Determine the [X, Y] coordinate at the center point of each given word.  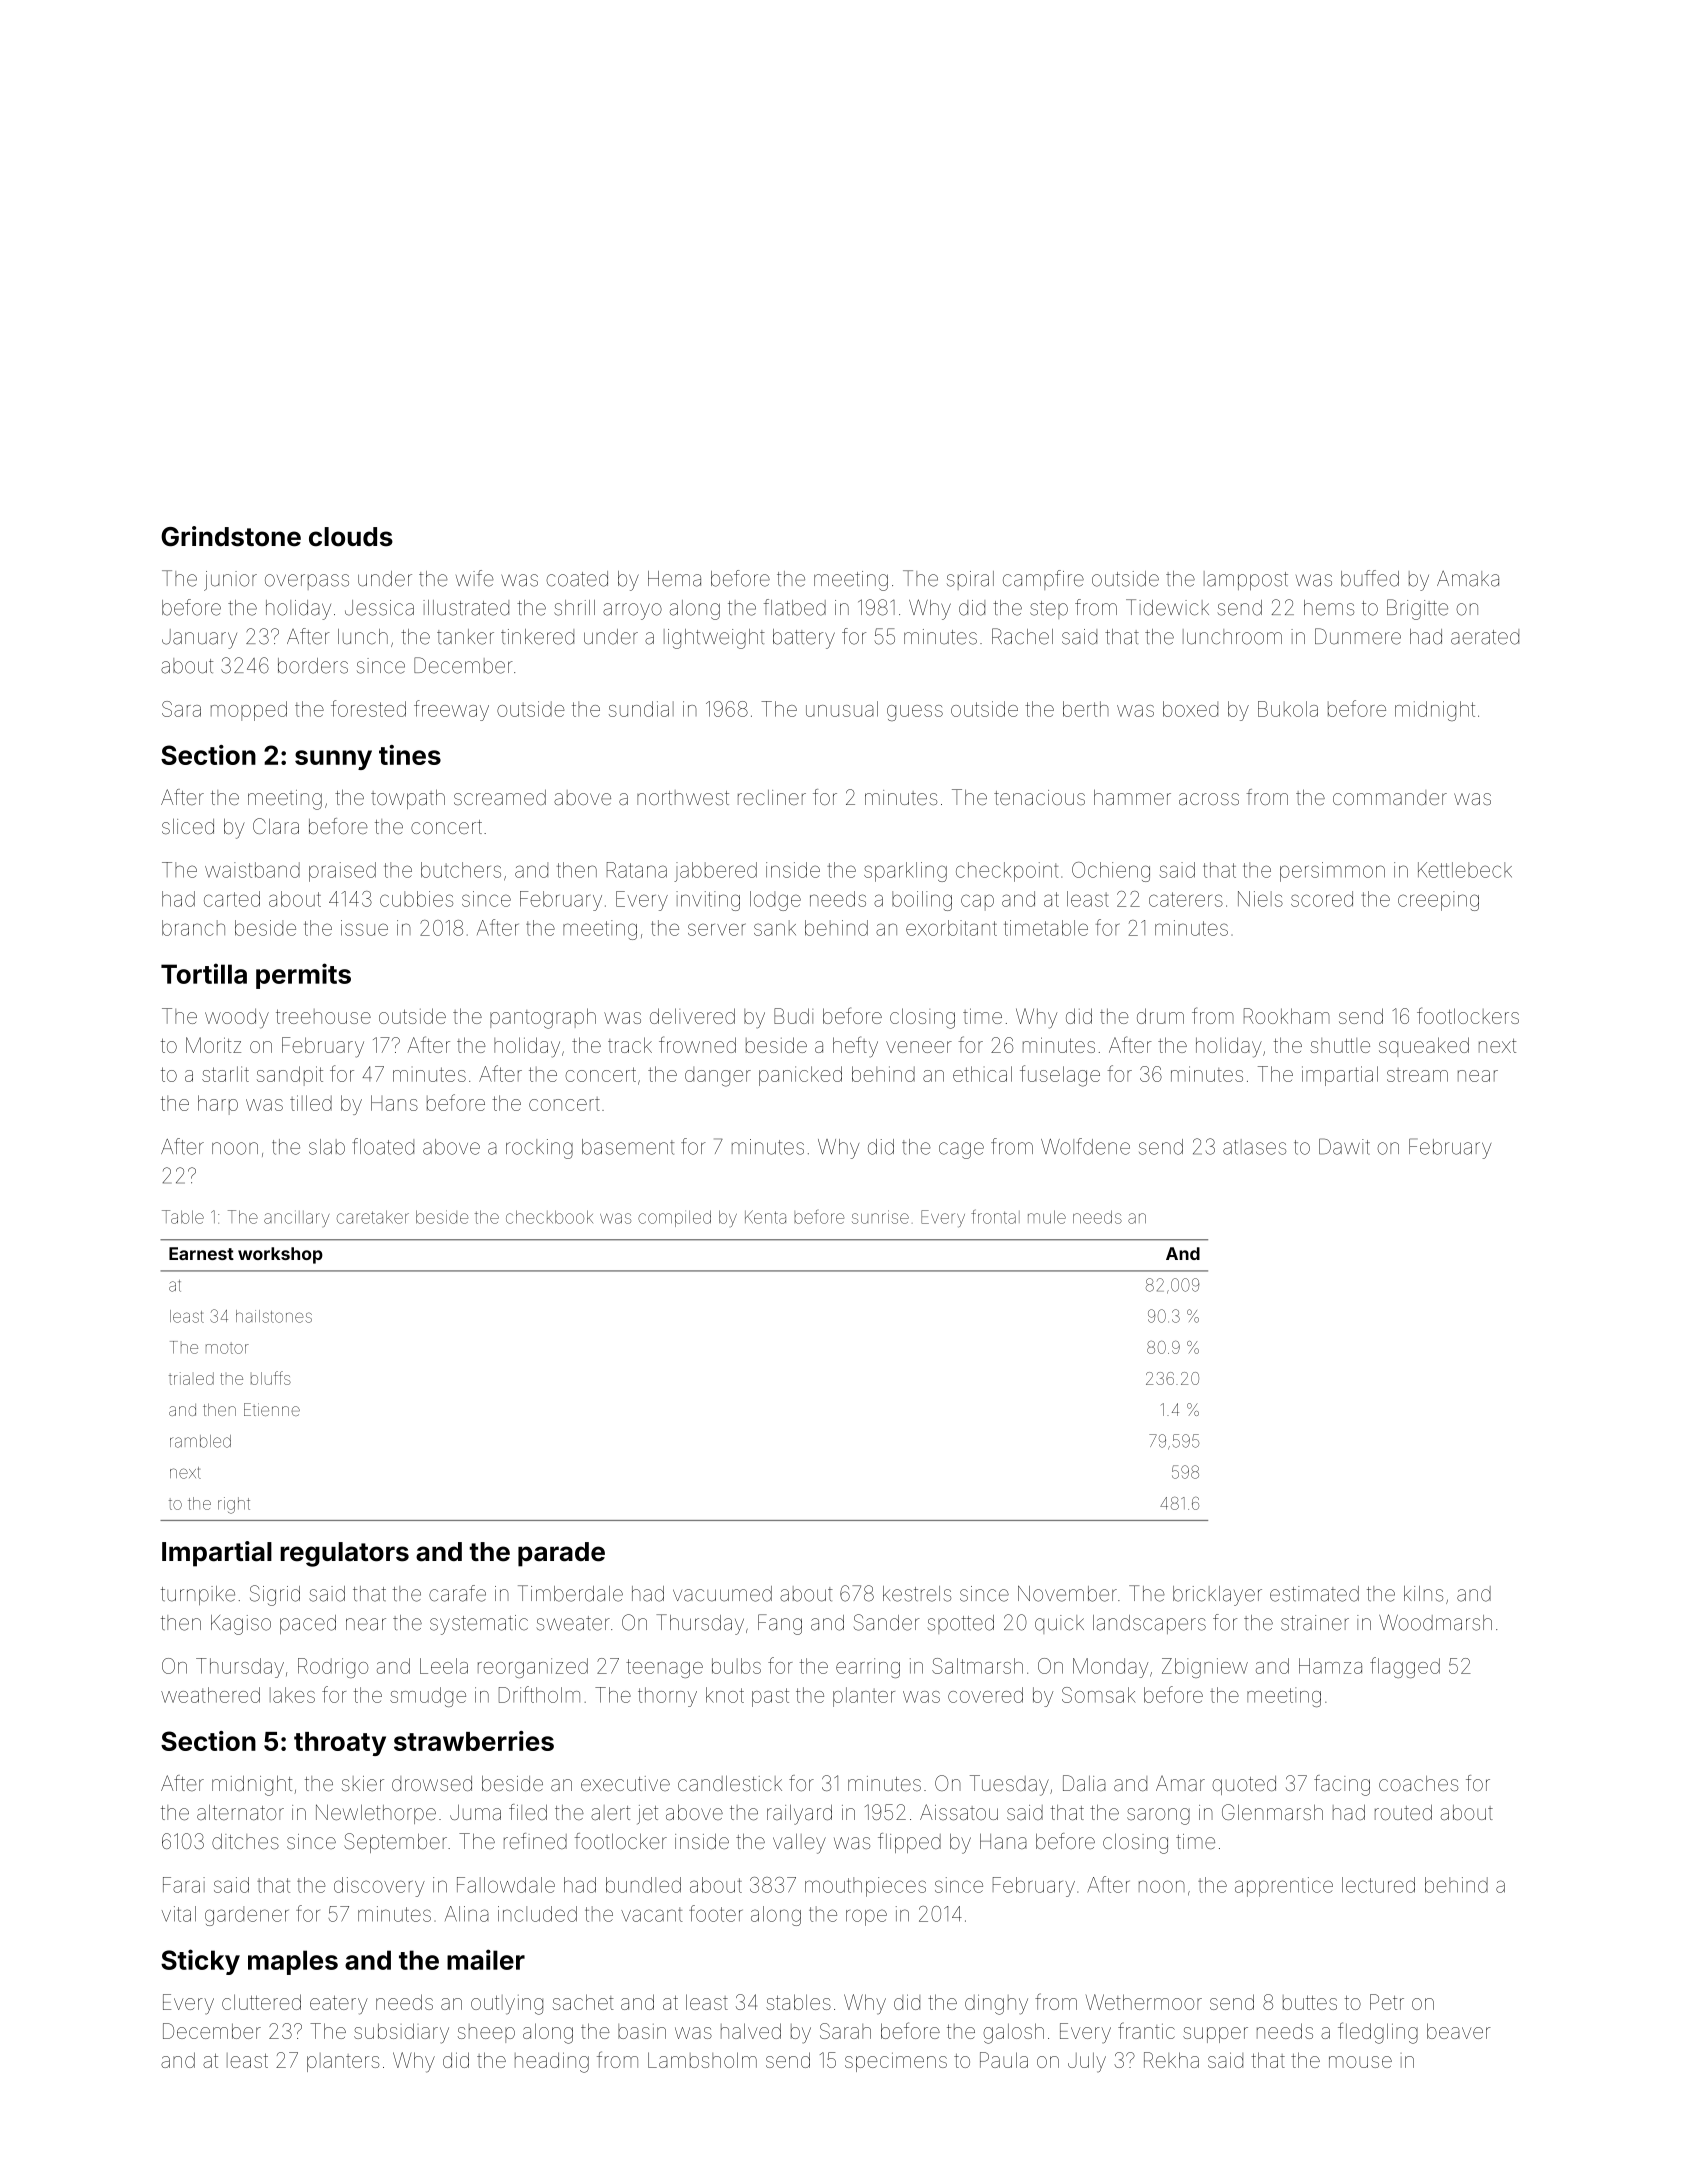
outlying [507, 2005]
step [1049, 610]
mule [1047, 1217]
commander [1390, 797]
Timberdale [570, 1593]
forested [368, 708]
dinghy [996, 2004]
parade [561, 1554]
